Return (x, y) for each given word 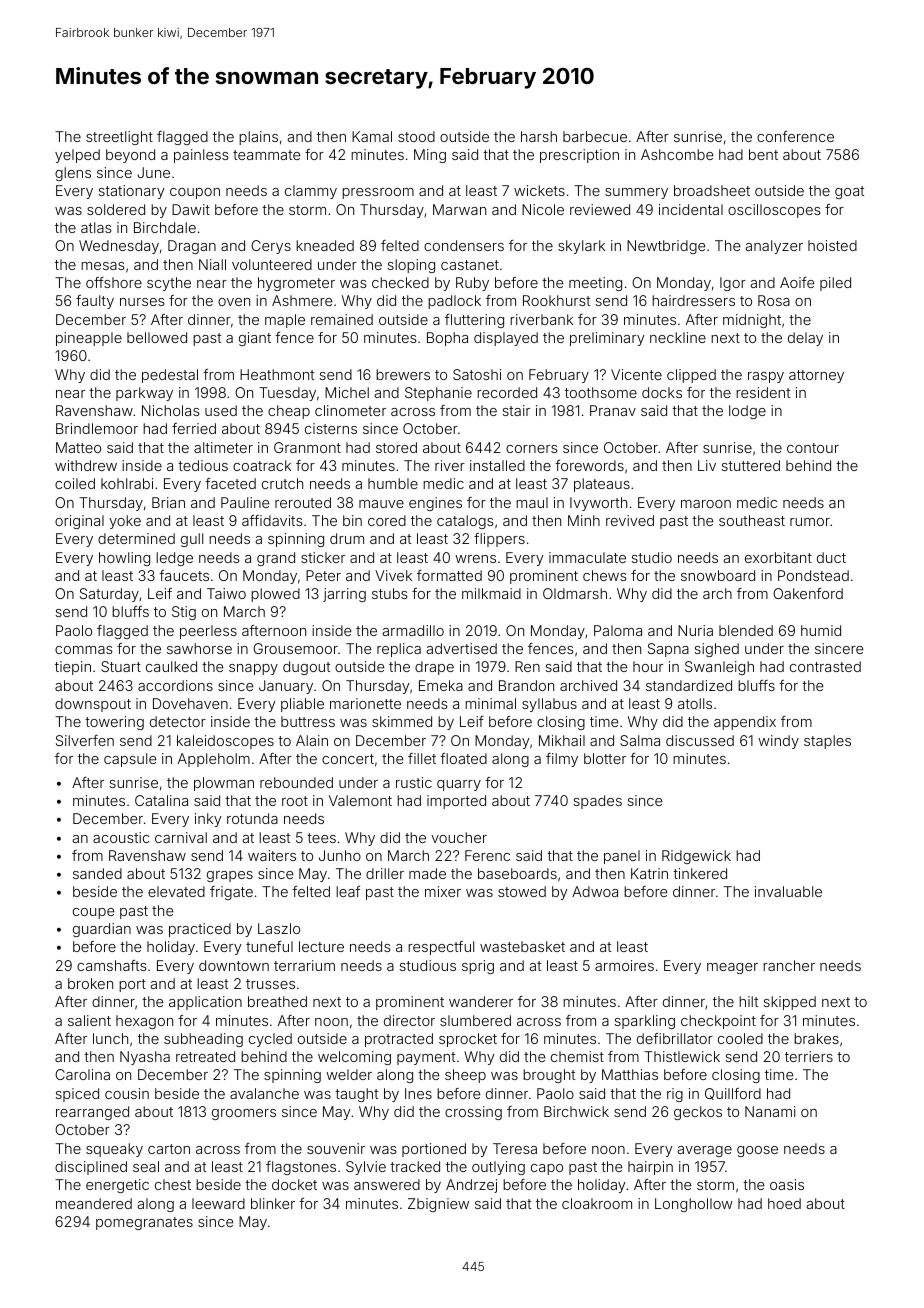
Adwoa (595, 891)
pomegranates (144, 1223)
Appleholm (214, 760)
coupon (195, 193)
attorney (816, 376)
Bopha (447, 339)
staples (827, 742)
